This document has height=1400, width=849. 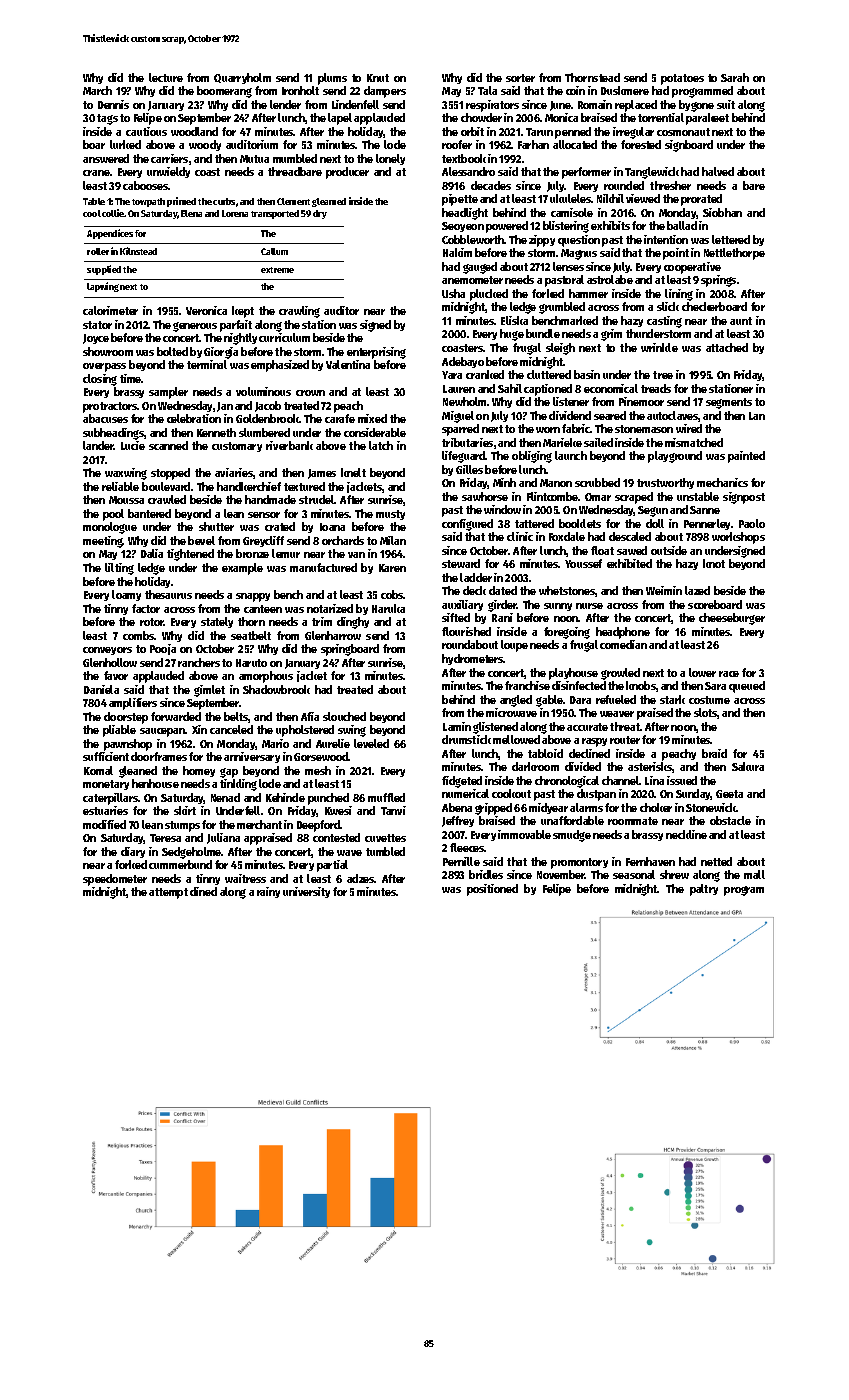 I want to click on angled, so click(x=516, y=701).
